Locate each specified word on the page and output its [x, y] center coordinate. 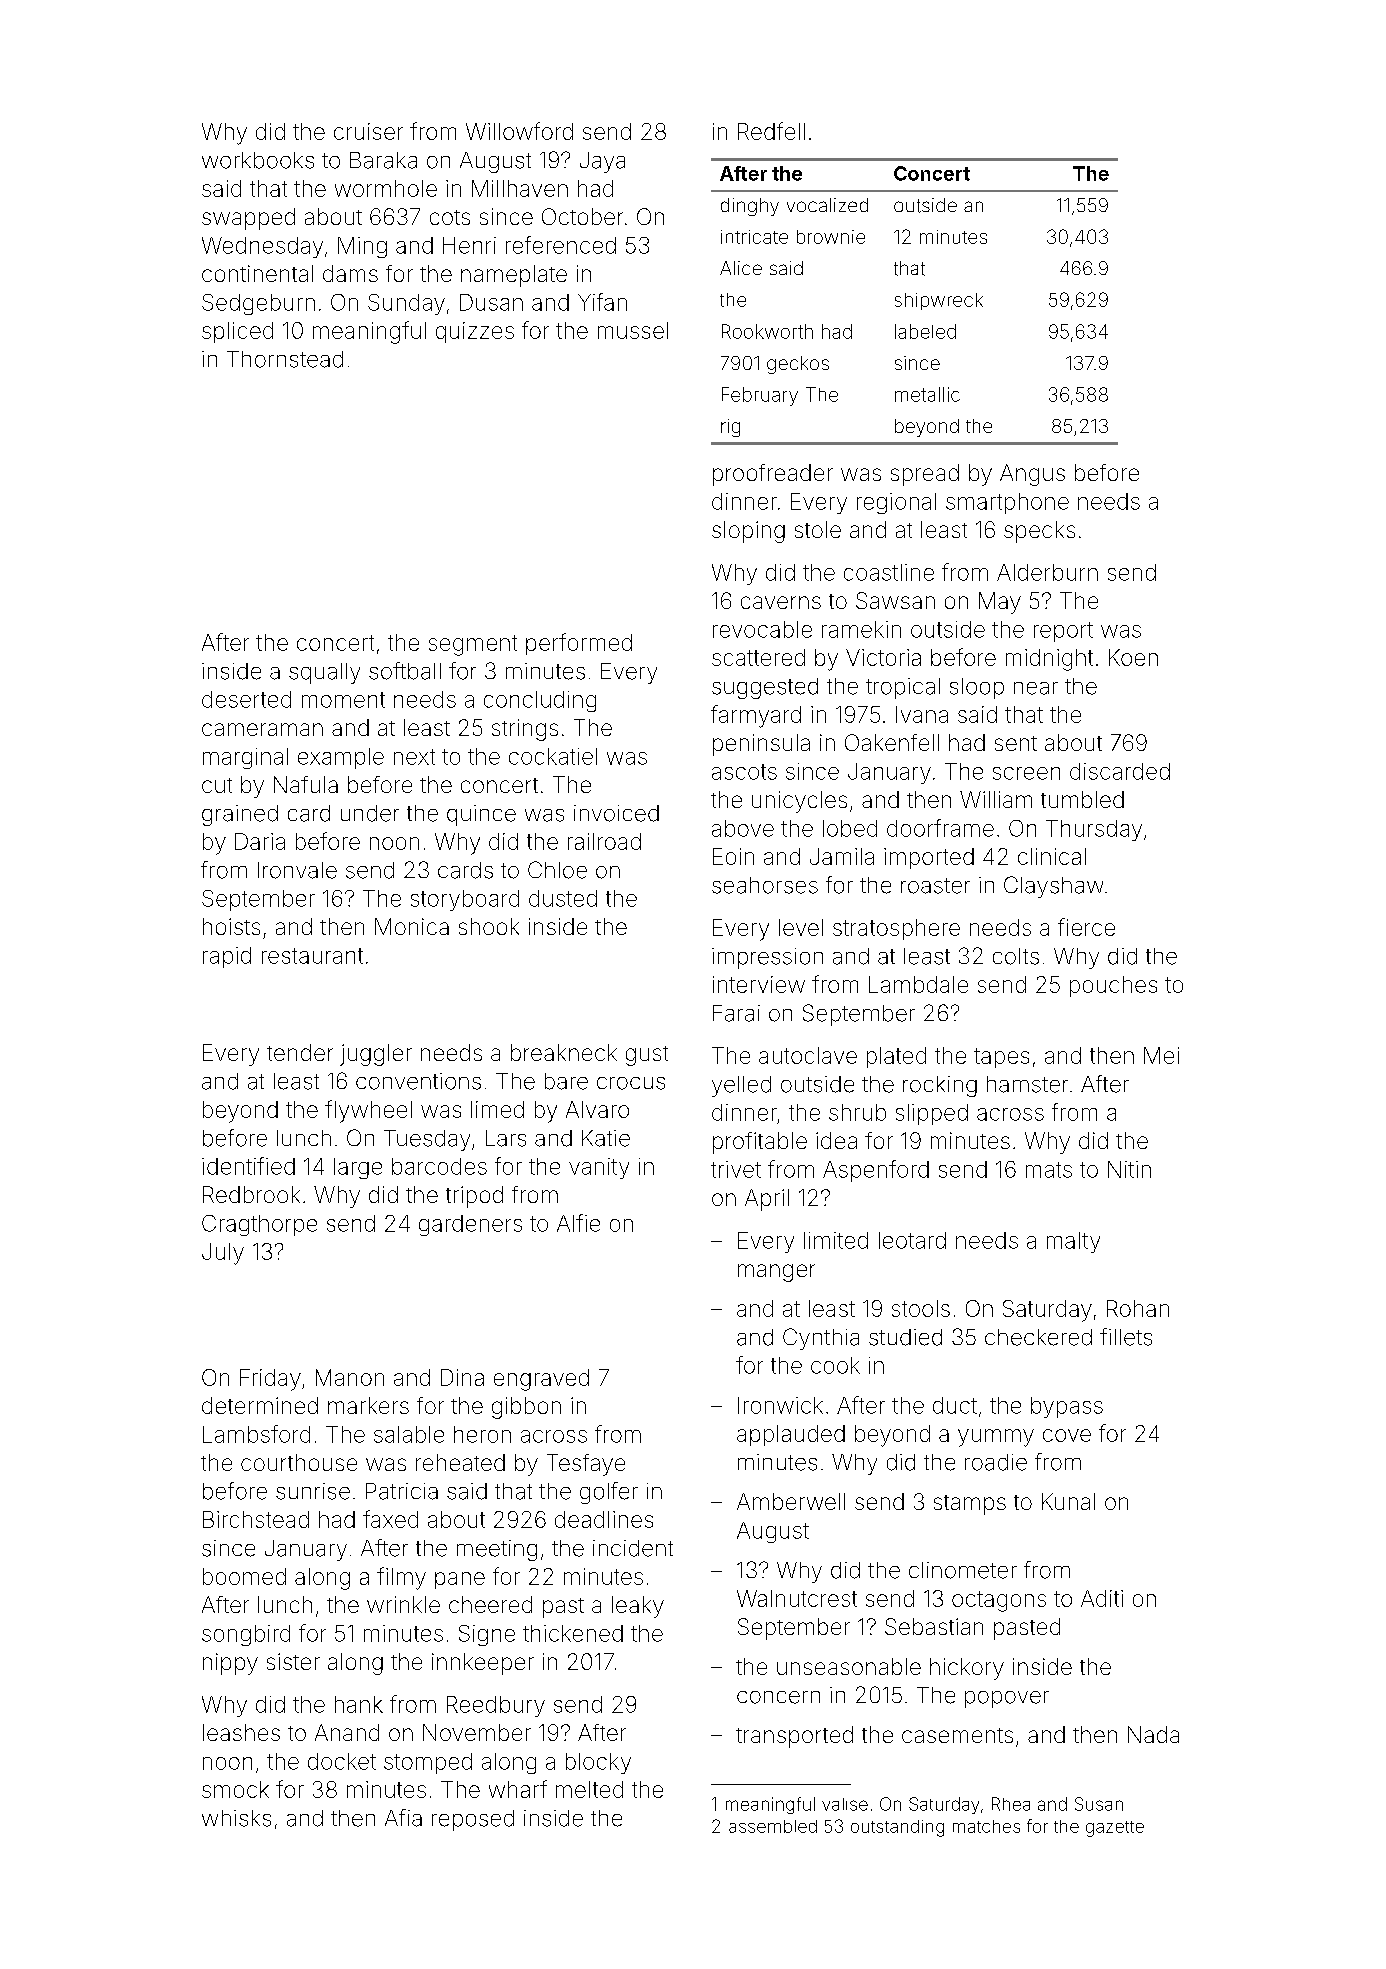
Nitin [1129, 1169]
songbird [246, 1635]
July [223, 1254]
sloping [748, 532]
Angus [1032, 475]
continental [257, 273]
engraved [541, 1380]
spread [925, 475]
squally [324, 673]
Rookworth [767, 331]
